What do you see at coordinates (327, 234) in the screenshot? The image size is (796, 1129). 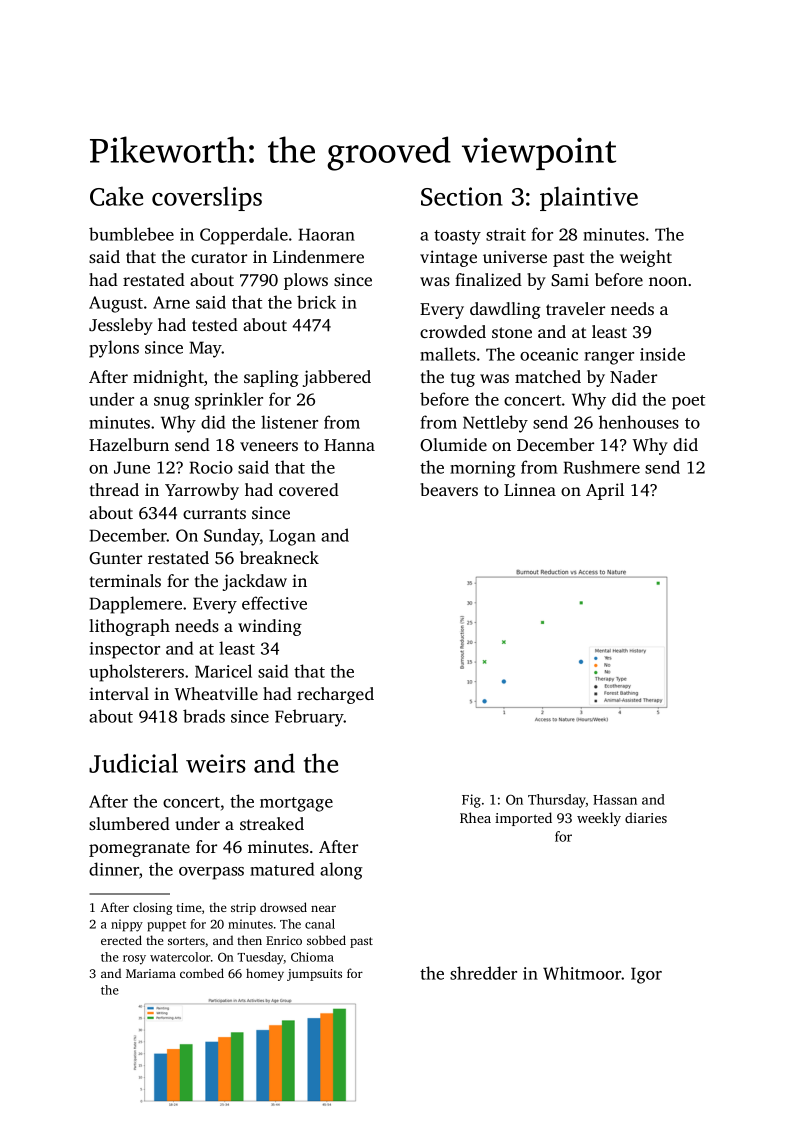 I see `Haoran` at bounding box center [327, 234].
